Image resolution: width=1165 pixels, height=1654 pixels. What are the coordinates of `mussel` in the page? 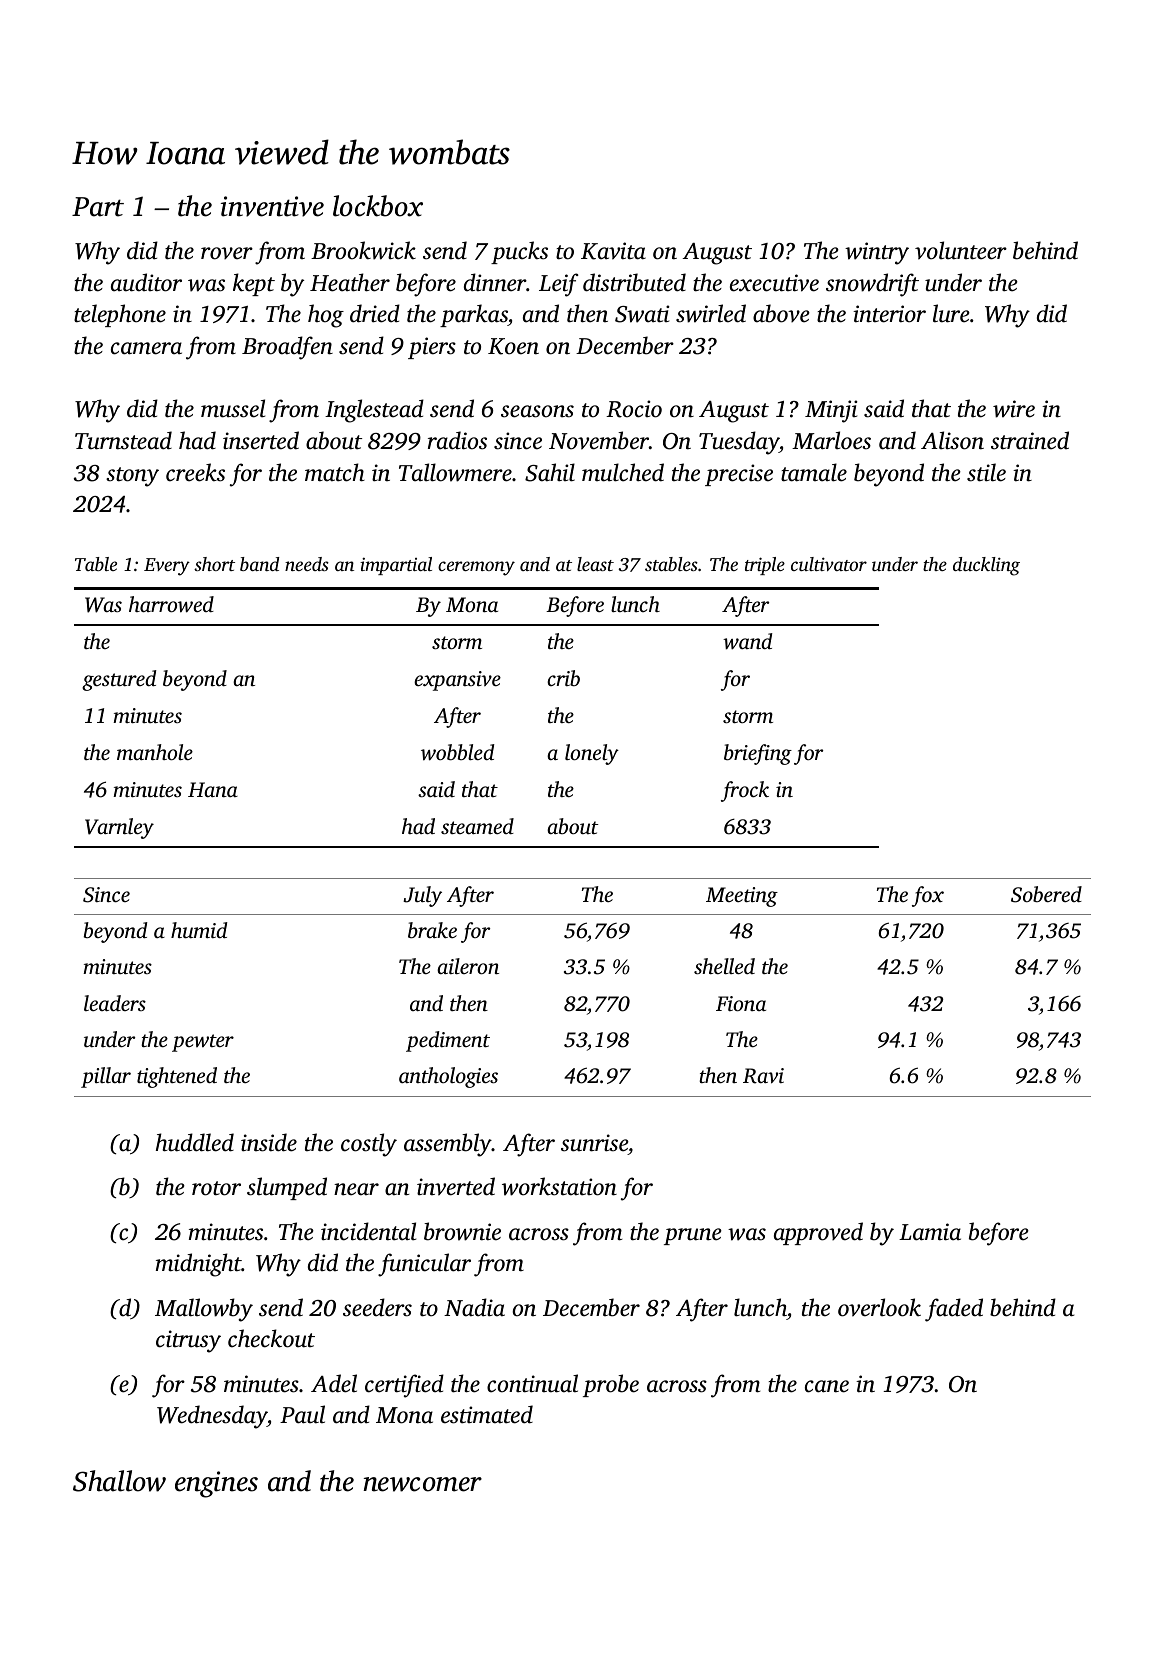 It's located at (233, 408).
